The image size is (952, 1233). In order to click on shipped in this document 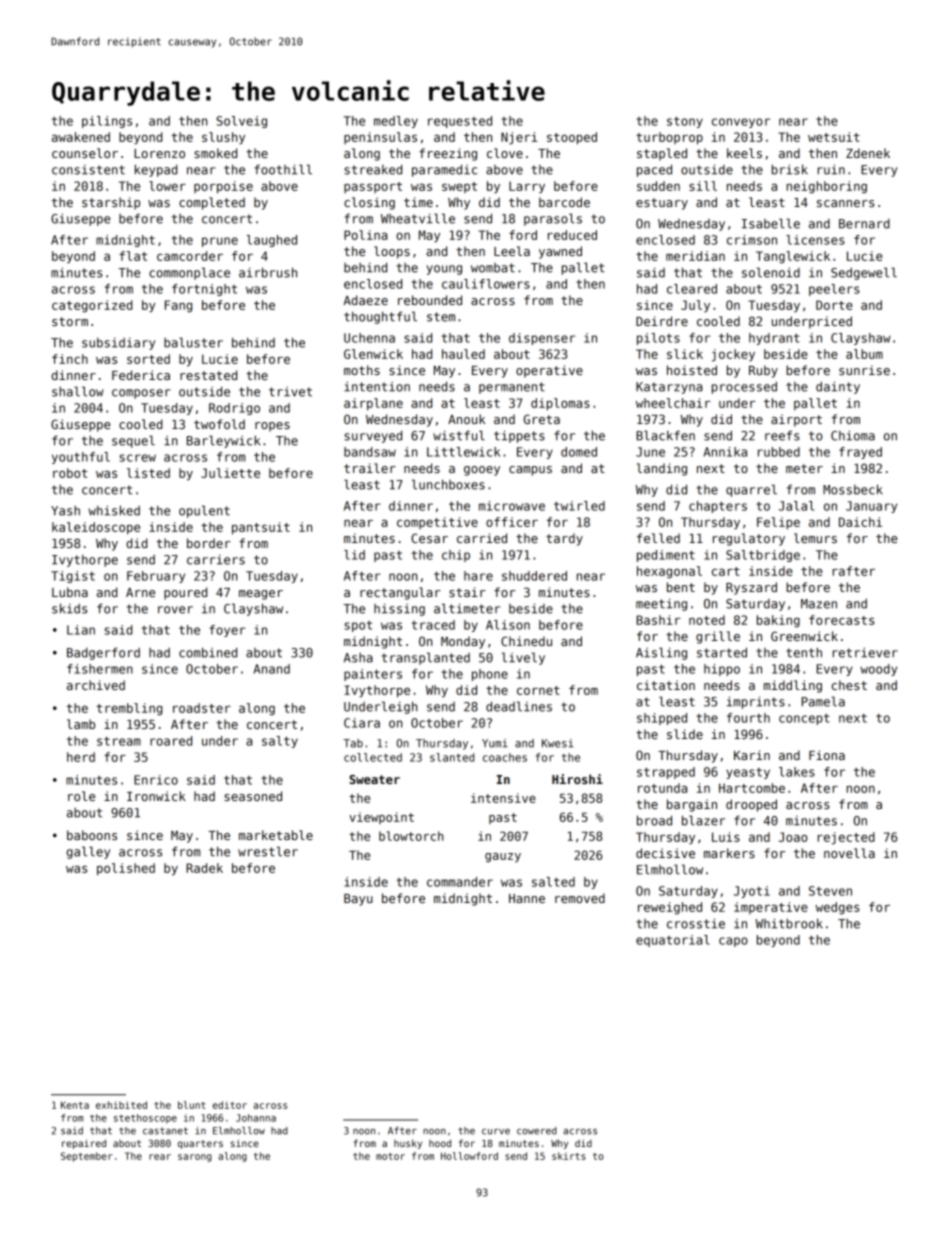, I will do `click(662, 719)`.
